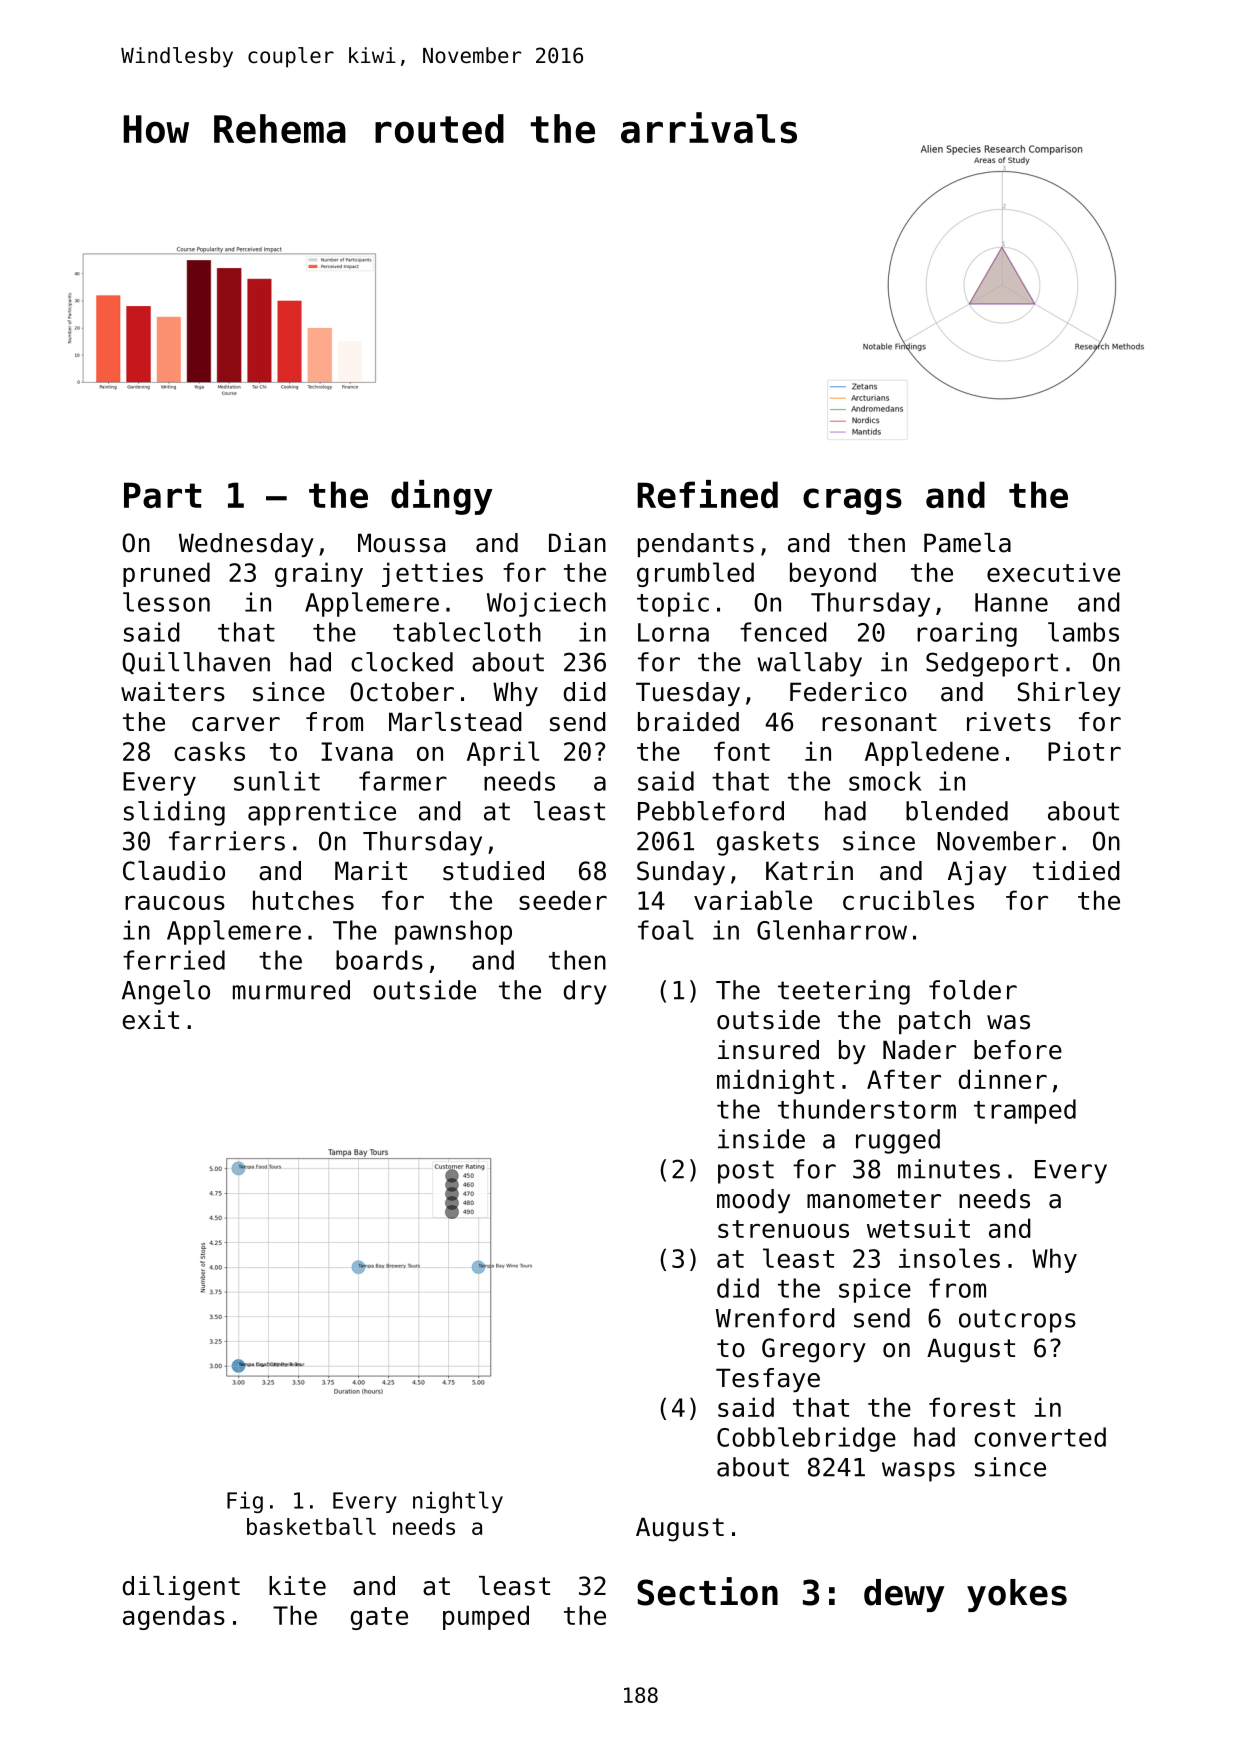 The image size is (1243, 1758). Describe the element at coordinates (852, 501) in the image. I see `crags` at that location.
